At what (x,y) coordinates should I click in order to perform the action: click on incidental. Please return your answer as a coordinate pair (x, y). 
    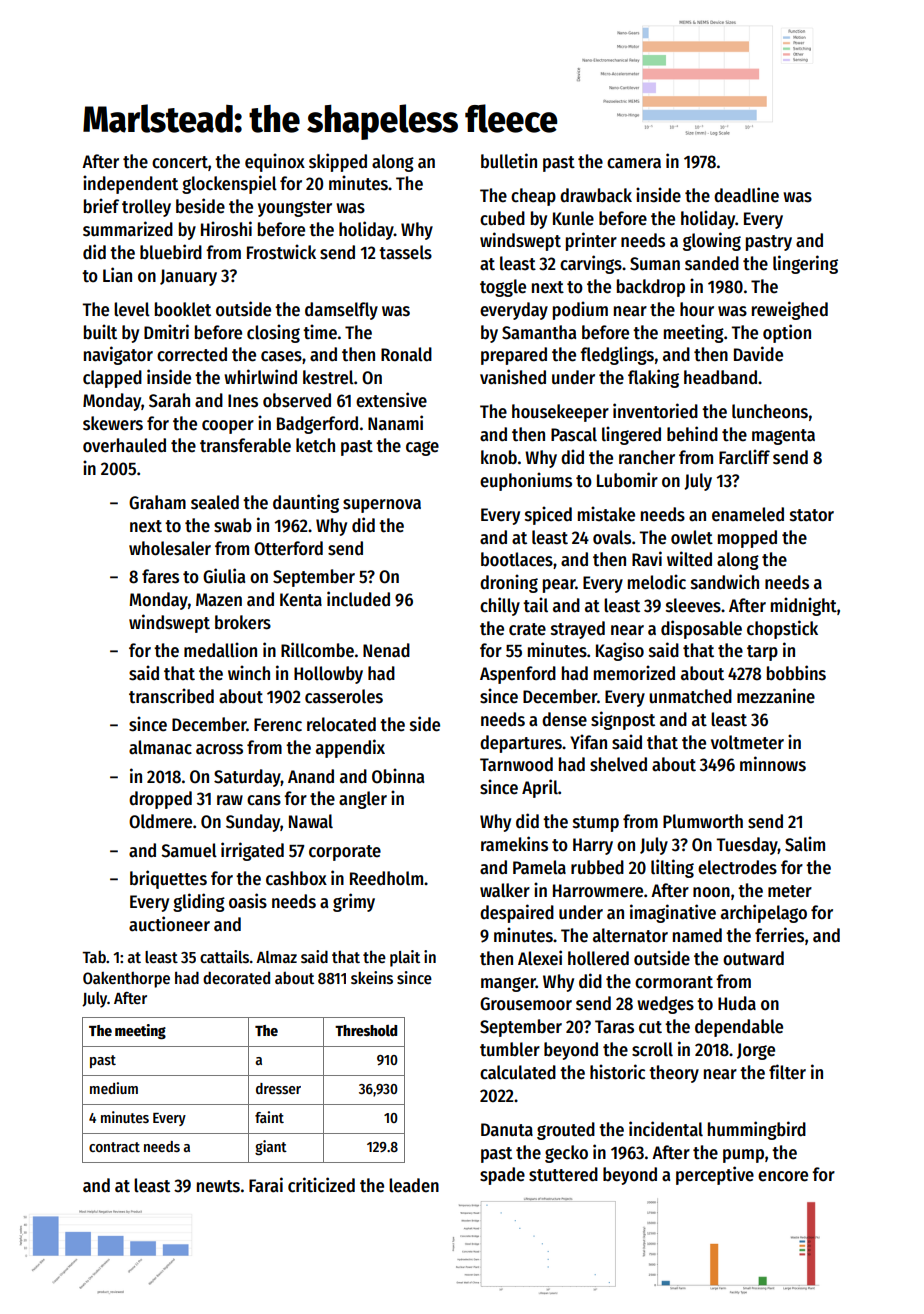
    Looking at the image, I should click on (666, 1129).
